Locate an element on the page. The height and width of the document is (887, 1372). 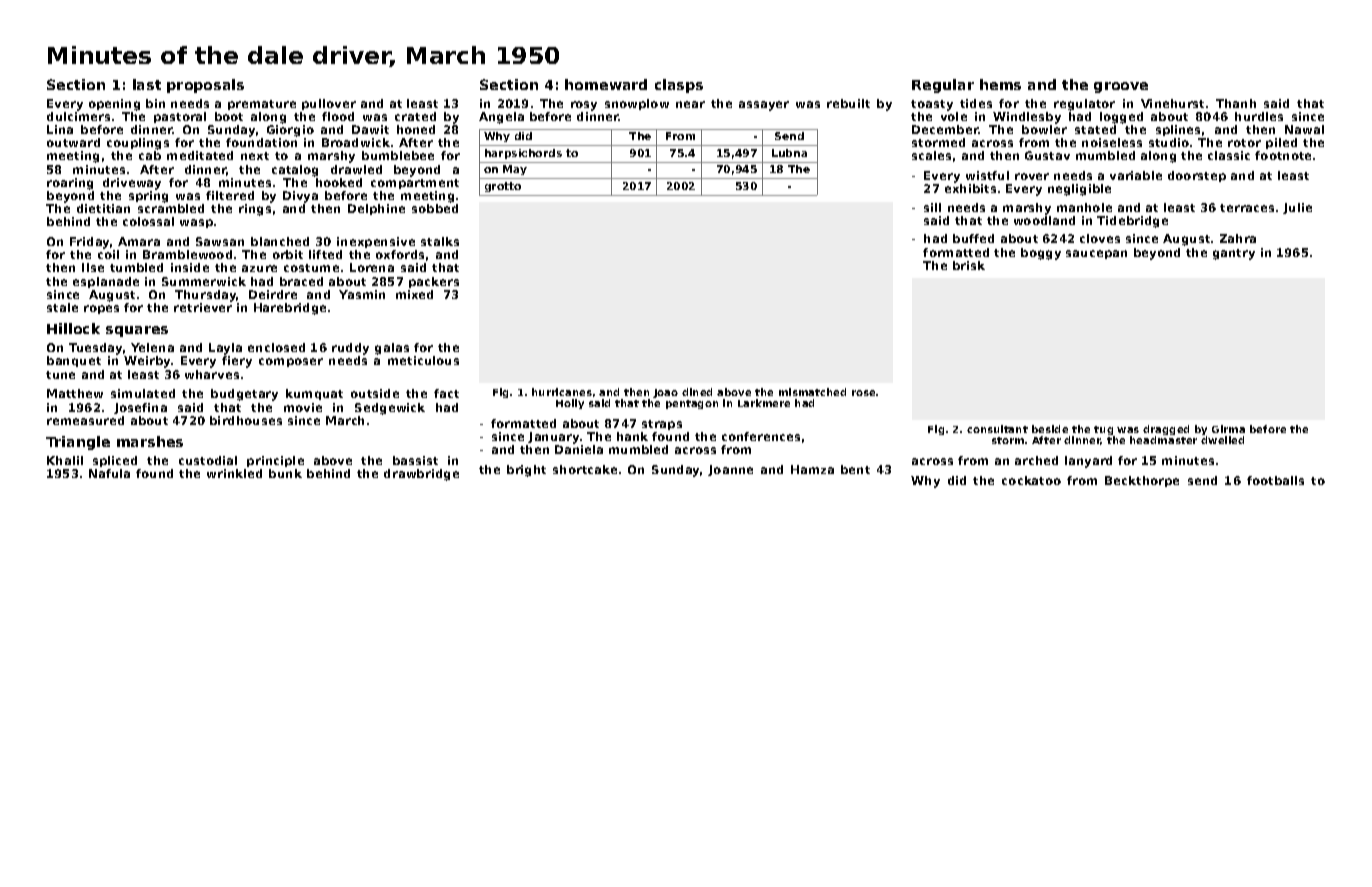
mismatched is located at coordinates (812, 392).
